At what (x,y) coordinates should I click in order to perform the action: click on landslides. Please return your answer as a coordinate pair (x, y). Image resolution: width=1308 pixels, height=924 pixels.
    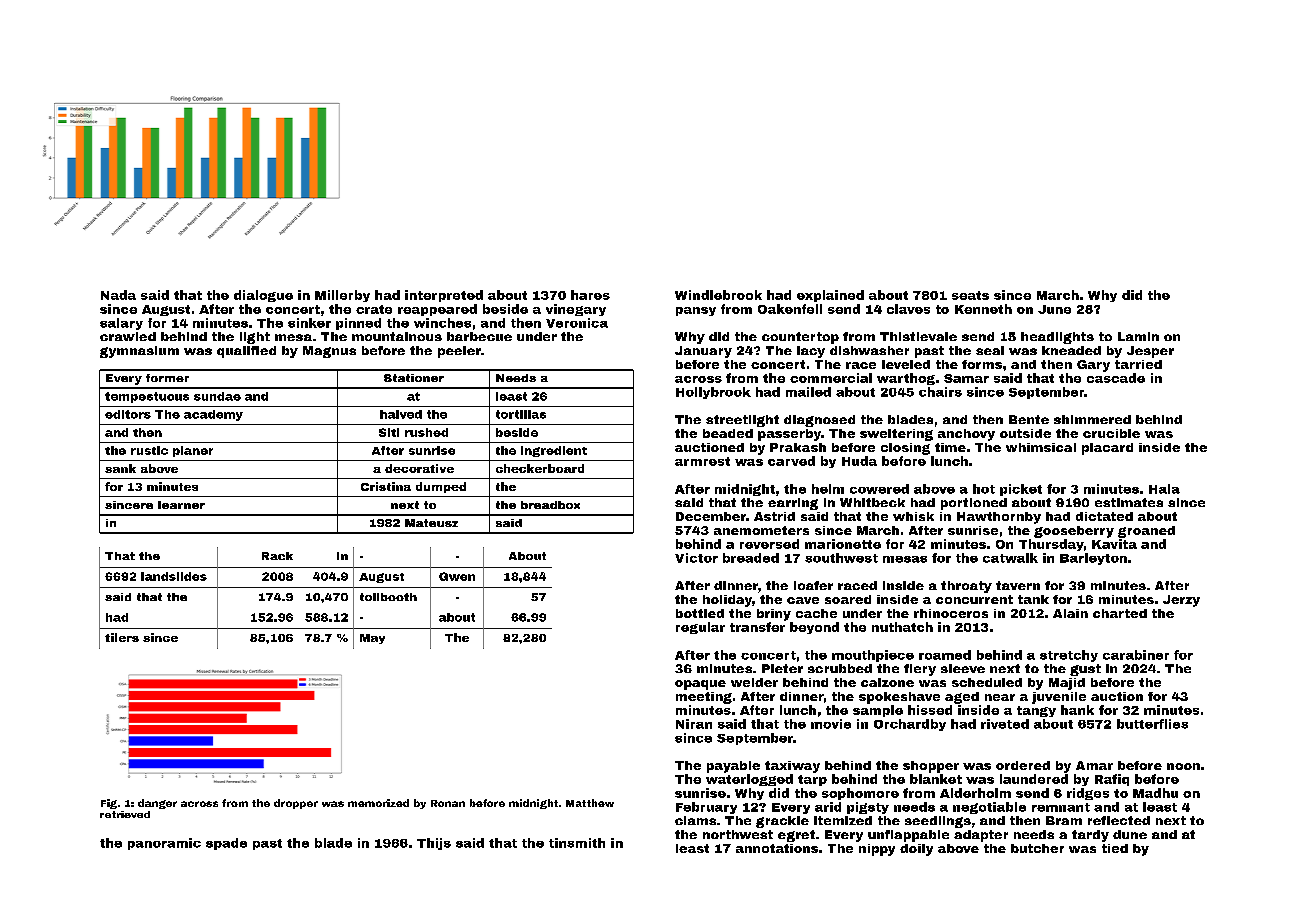
    Looking at the image, I should click on (174, 576).
